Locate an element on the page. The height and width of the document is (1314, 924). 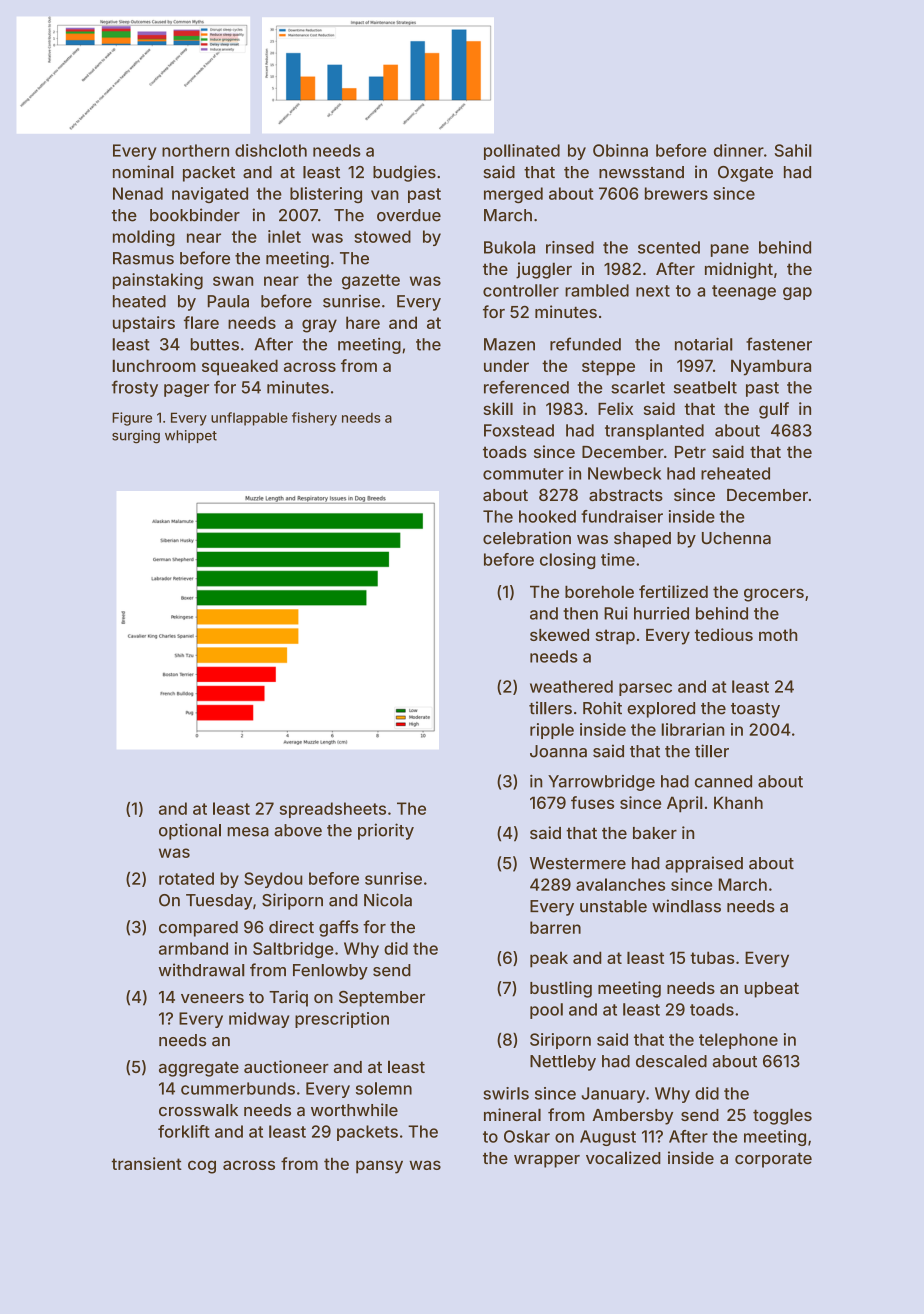
skewed is located at coordinates (559, 635).
